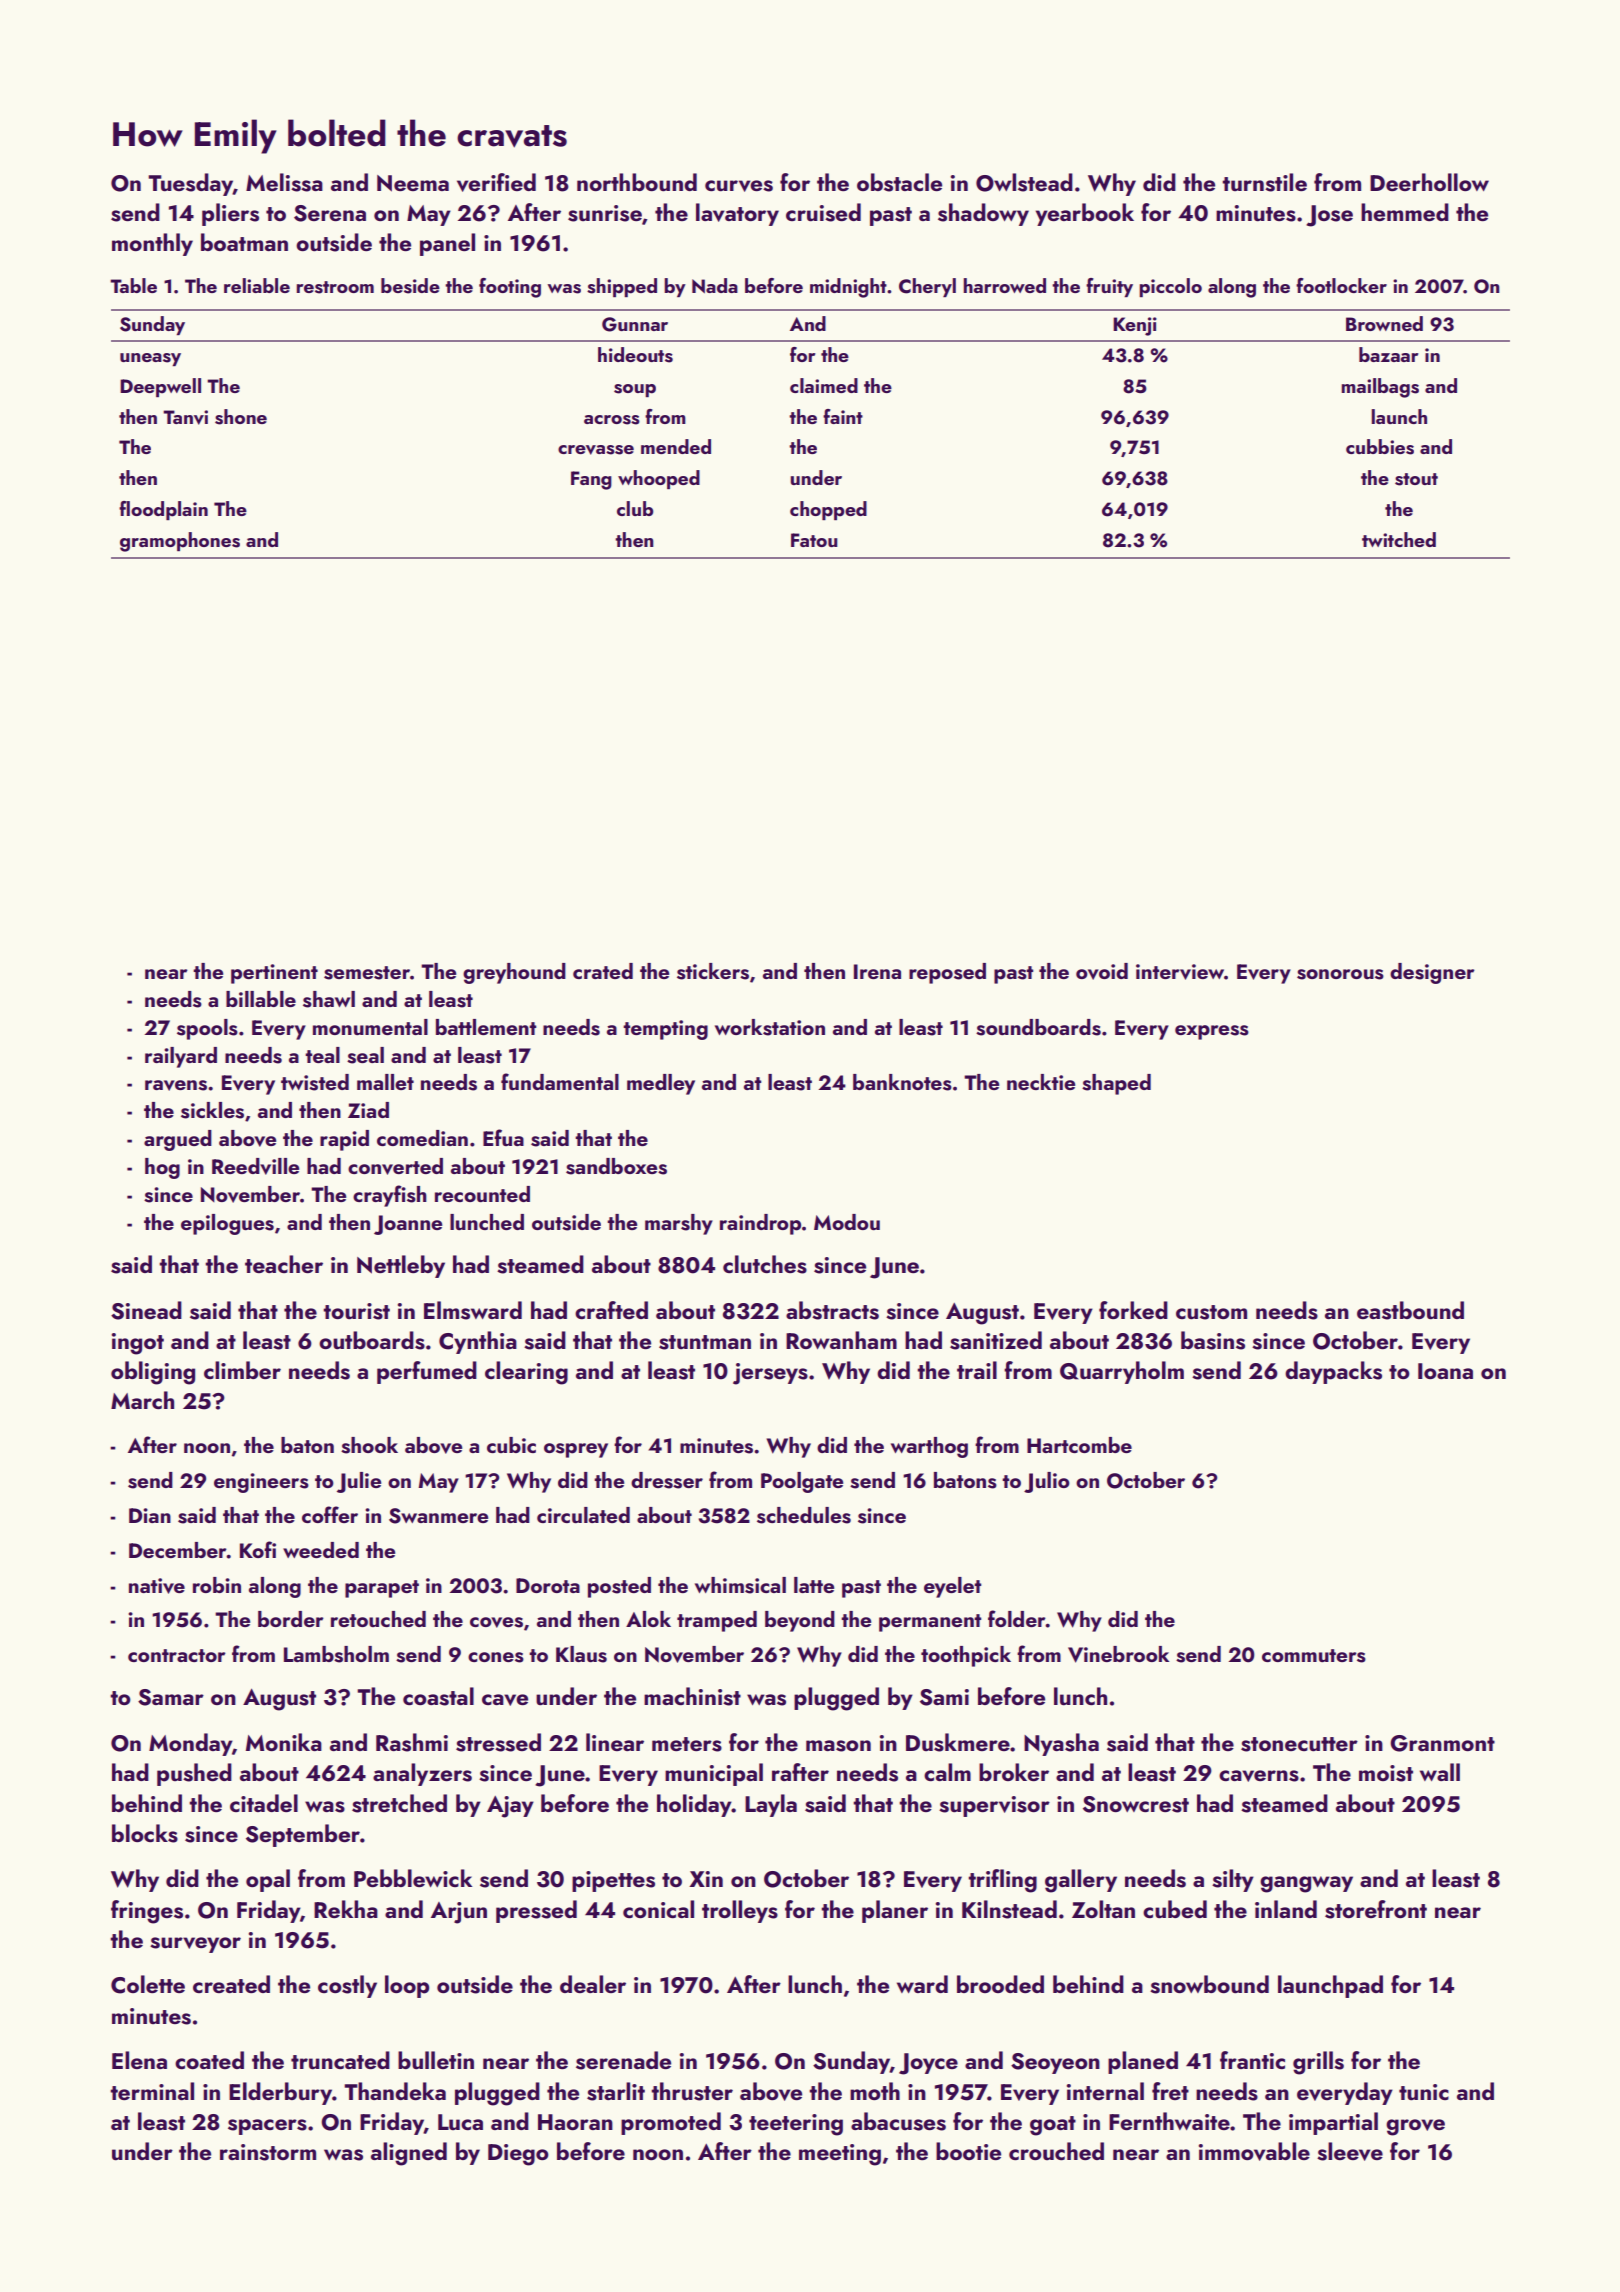  Describe the element at coordinates (142, 1400) in the page. I see `March` at that location.
